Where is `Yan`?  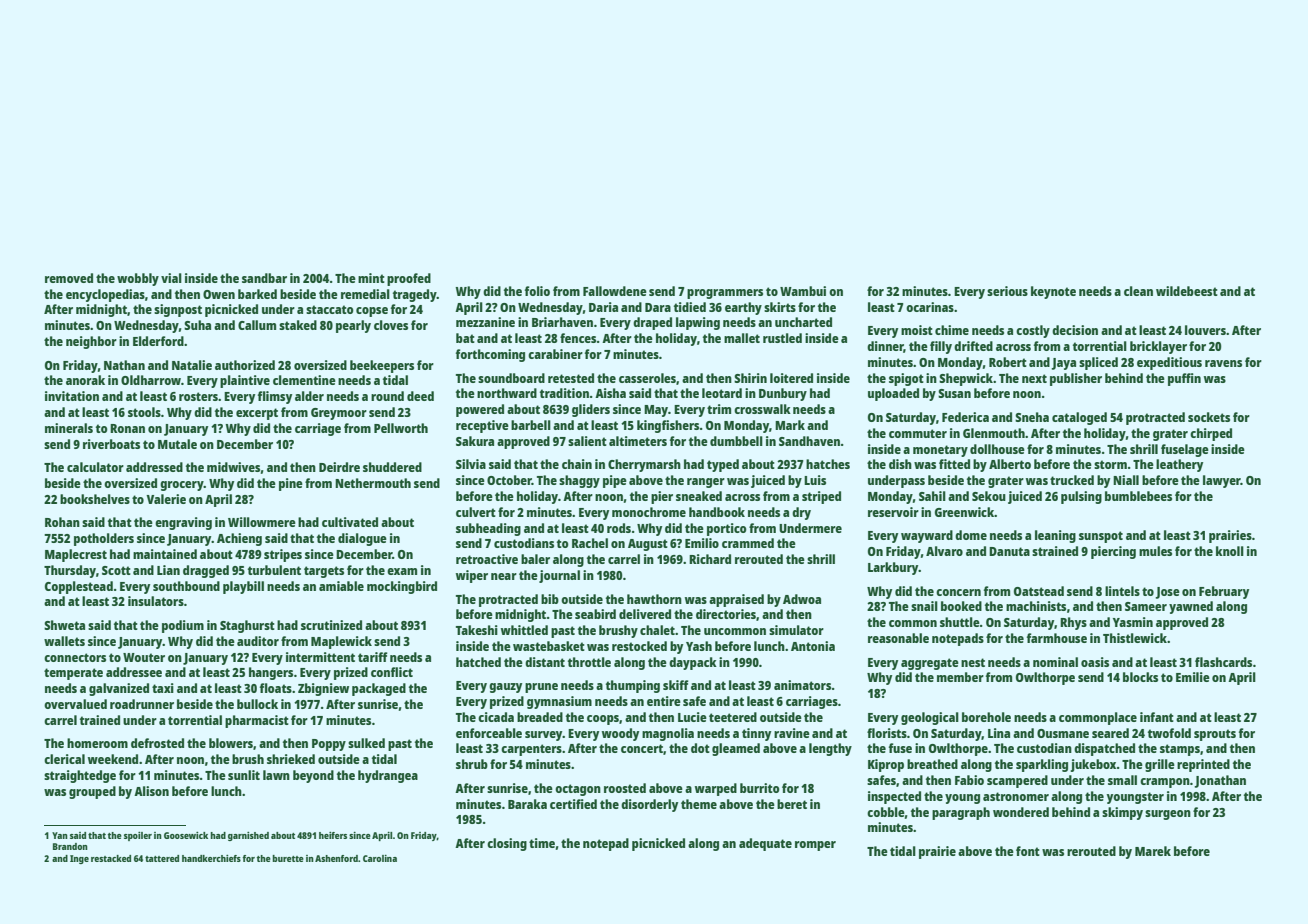 Yan is located at coordinates (60, 835).
